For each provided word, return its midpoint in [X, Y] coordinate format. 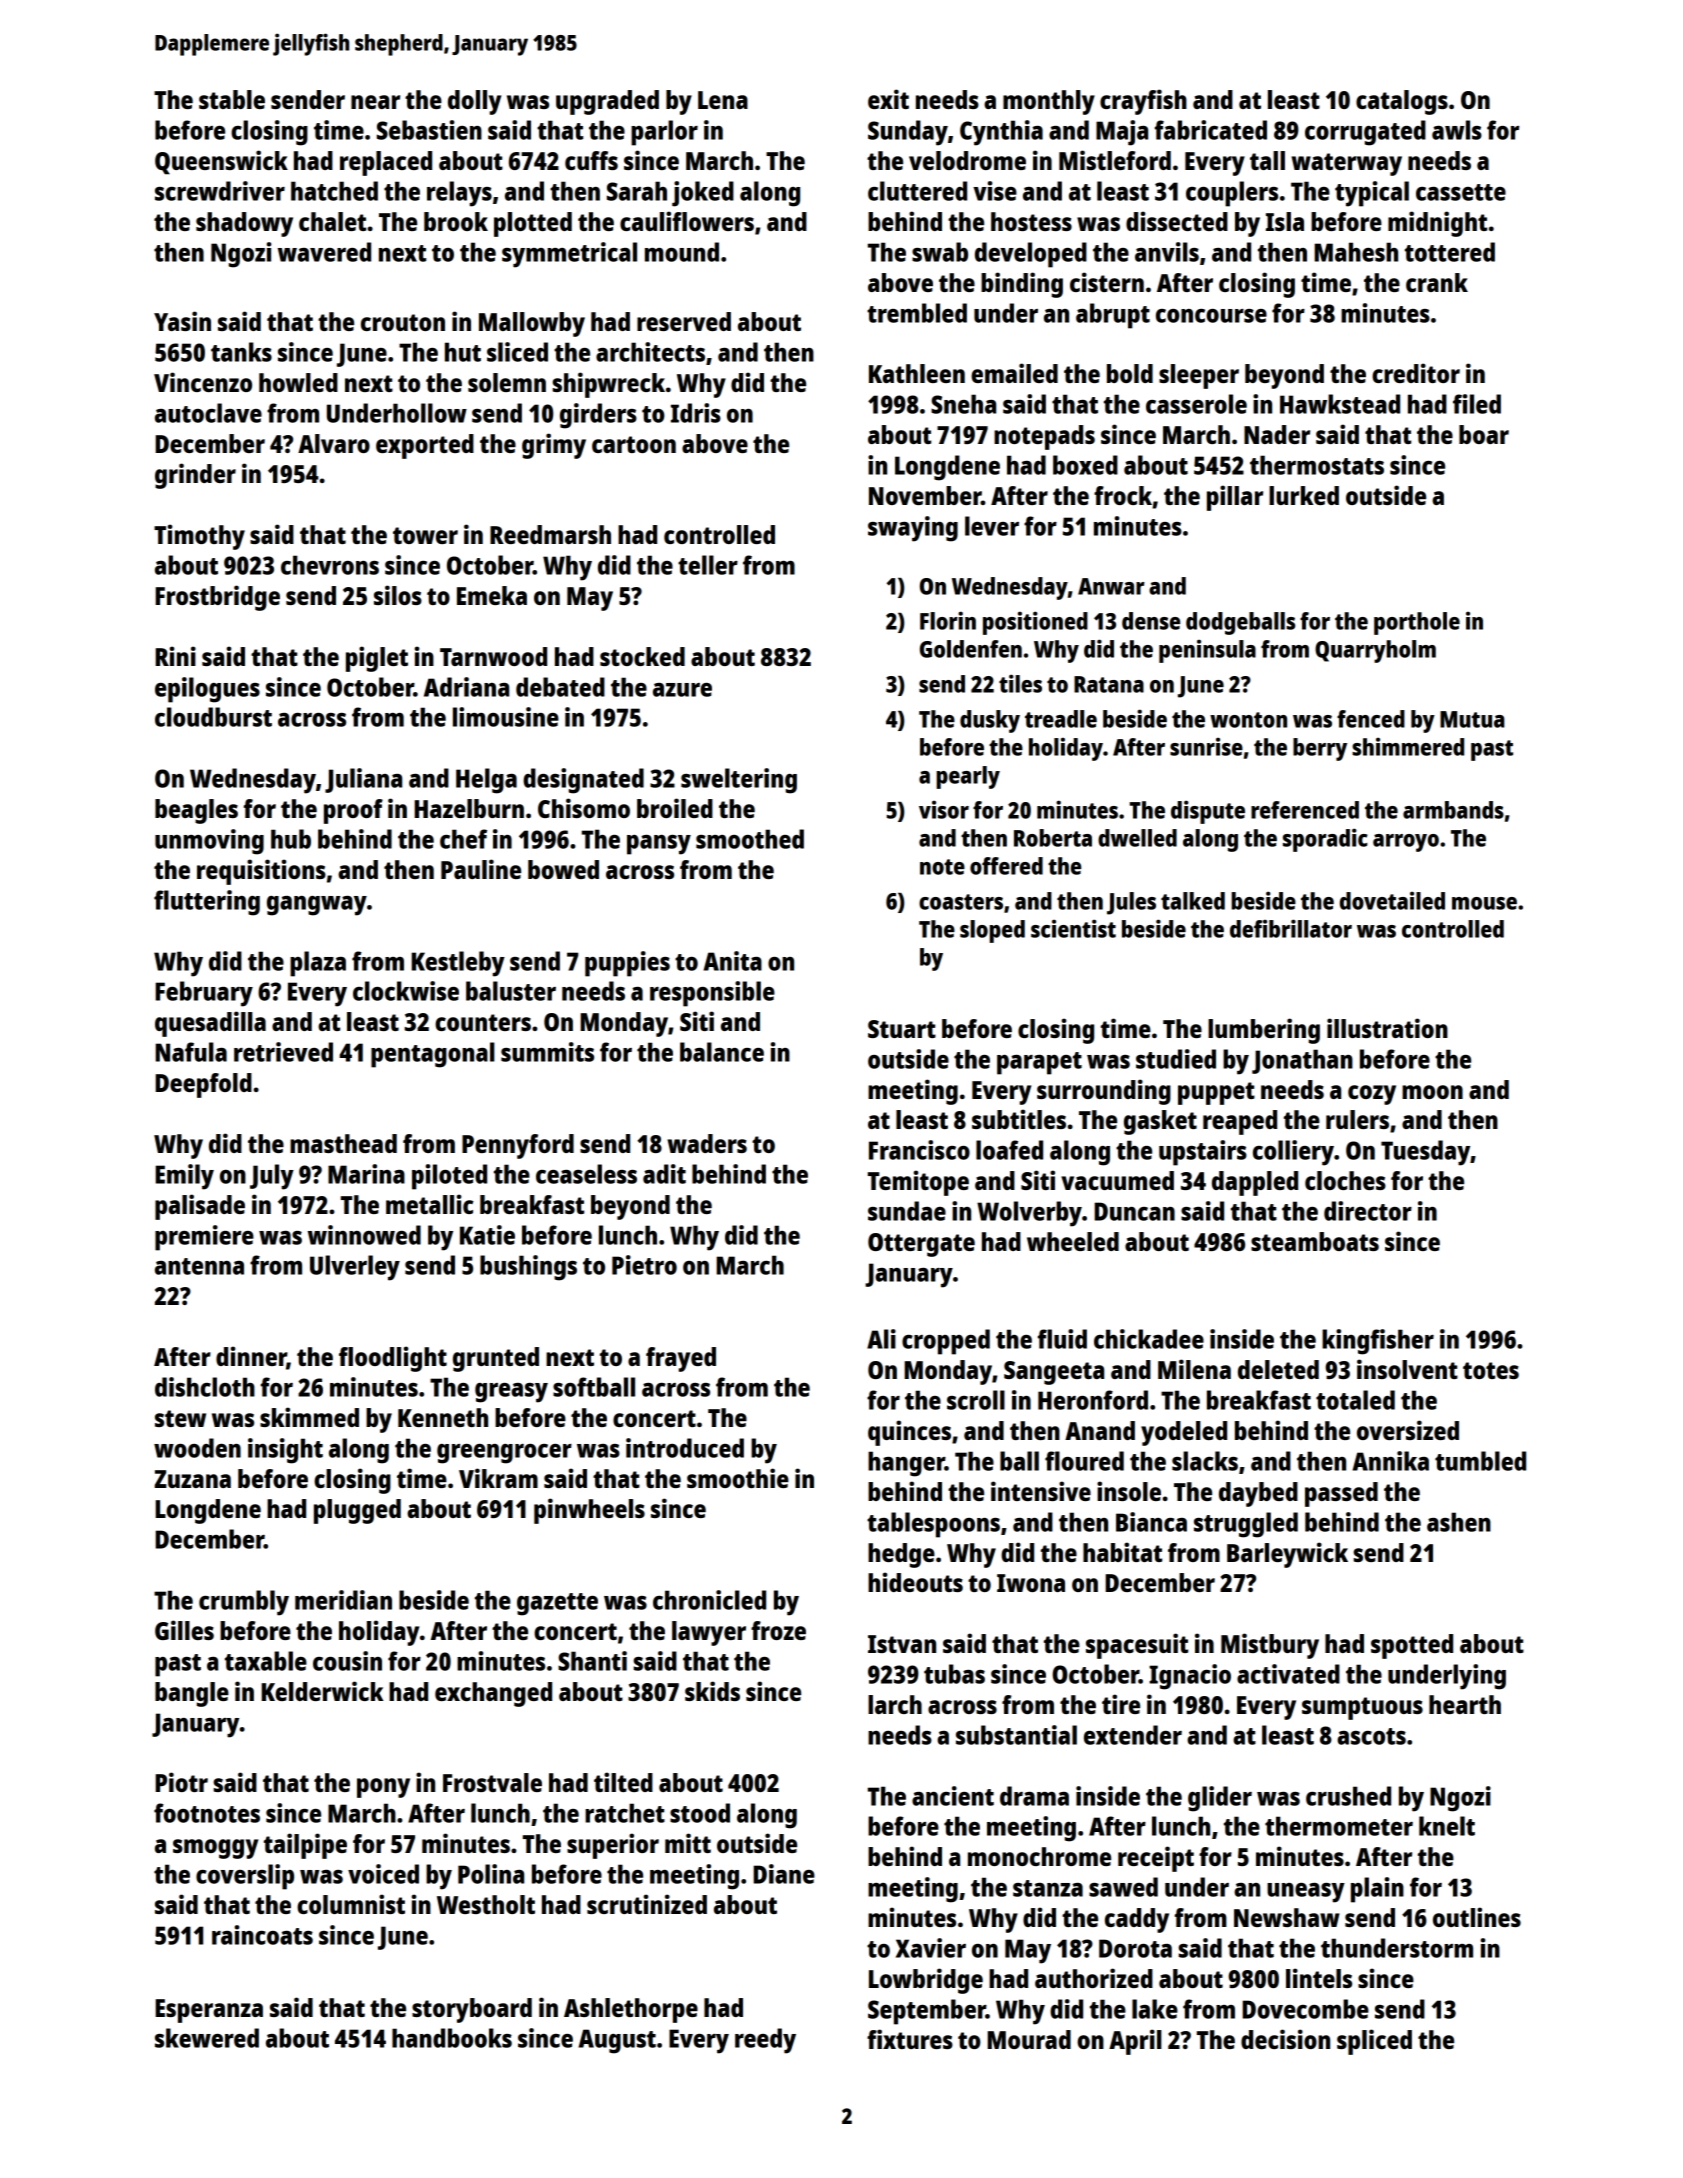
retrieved [283, 1052]
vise [995, 191]
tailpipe [305, 1846]
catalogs [1402, 102]
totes [1491, 1370]
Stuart [902, 1029]
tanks [241, 352]
